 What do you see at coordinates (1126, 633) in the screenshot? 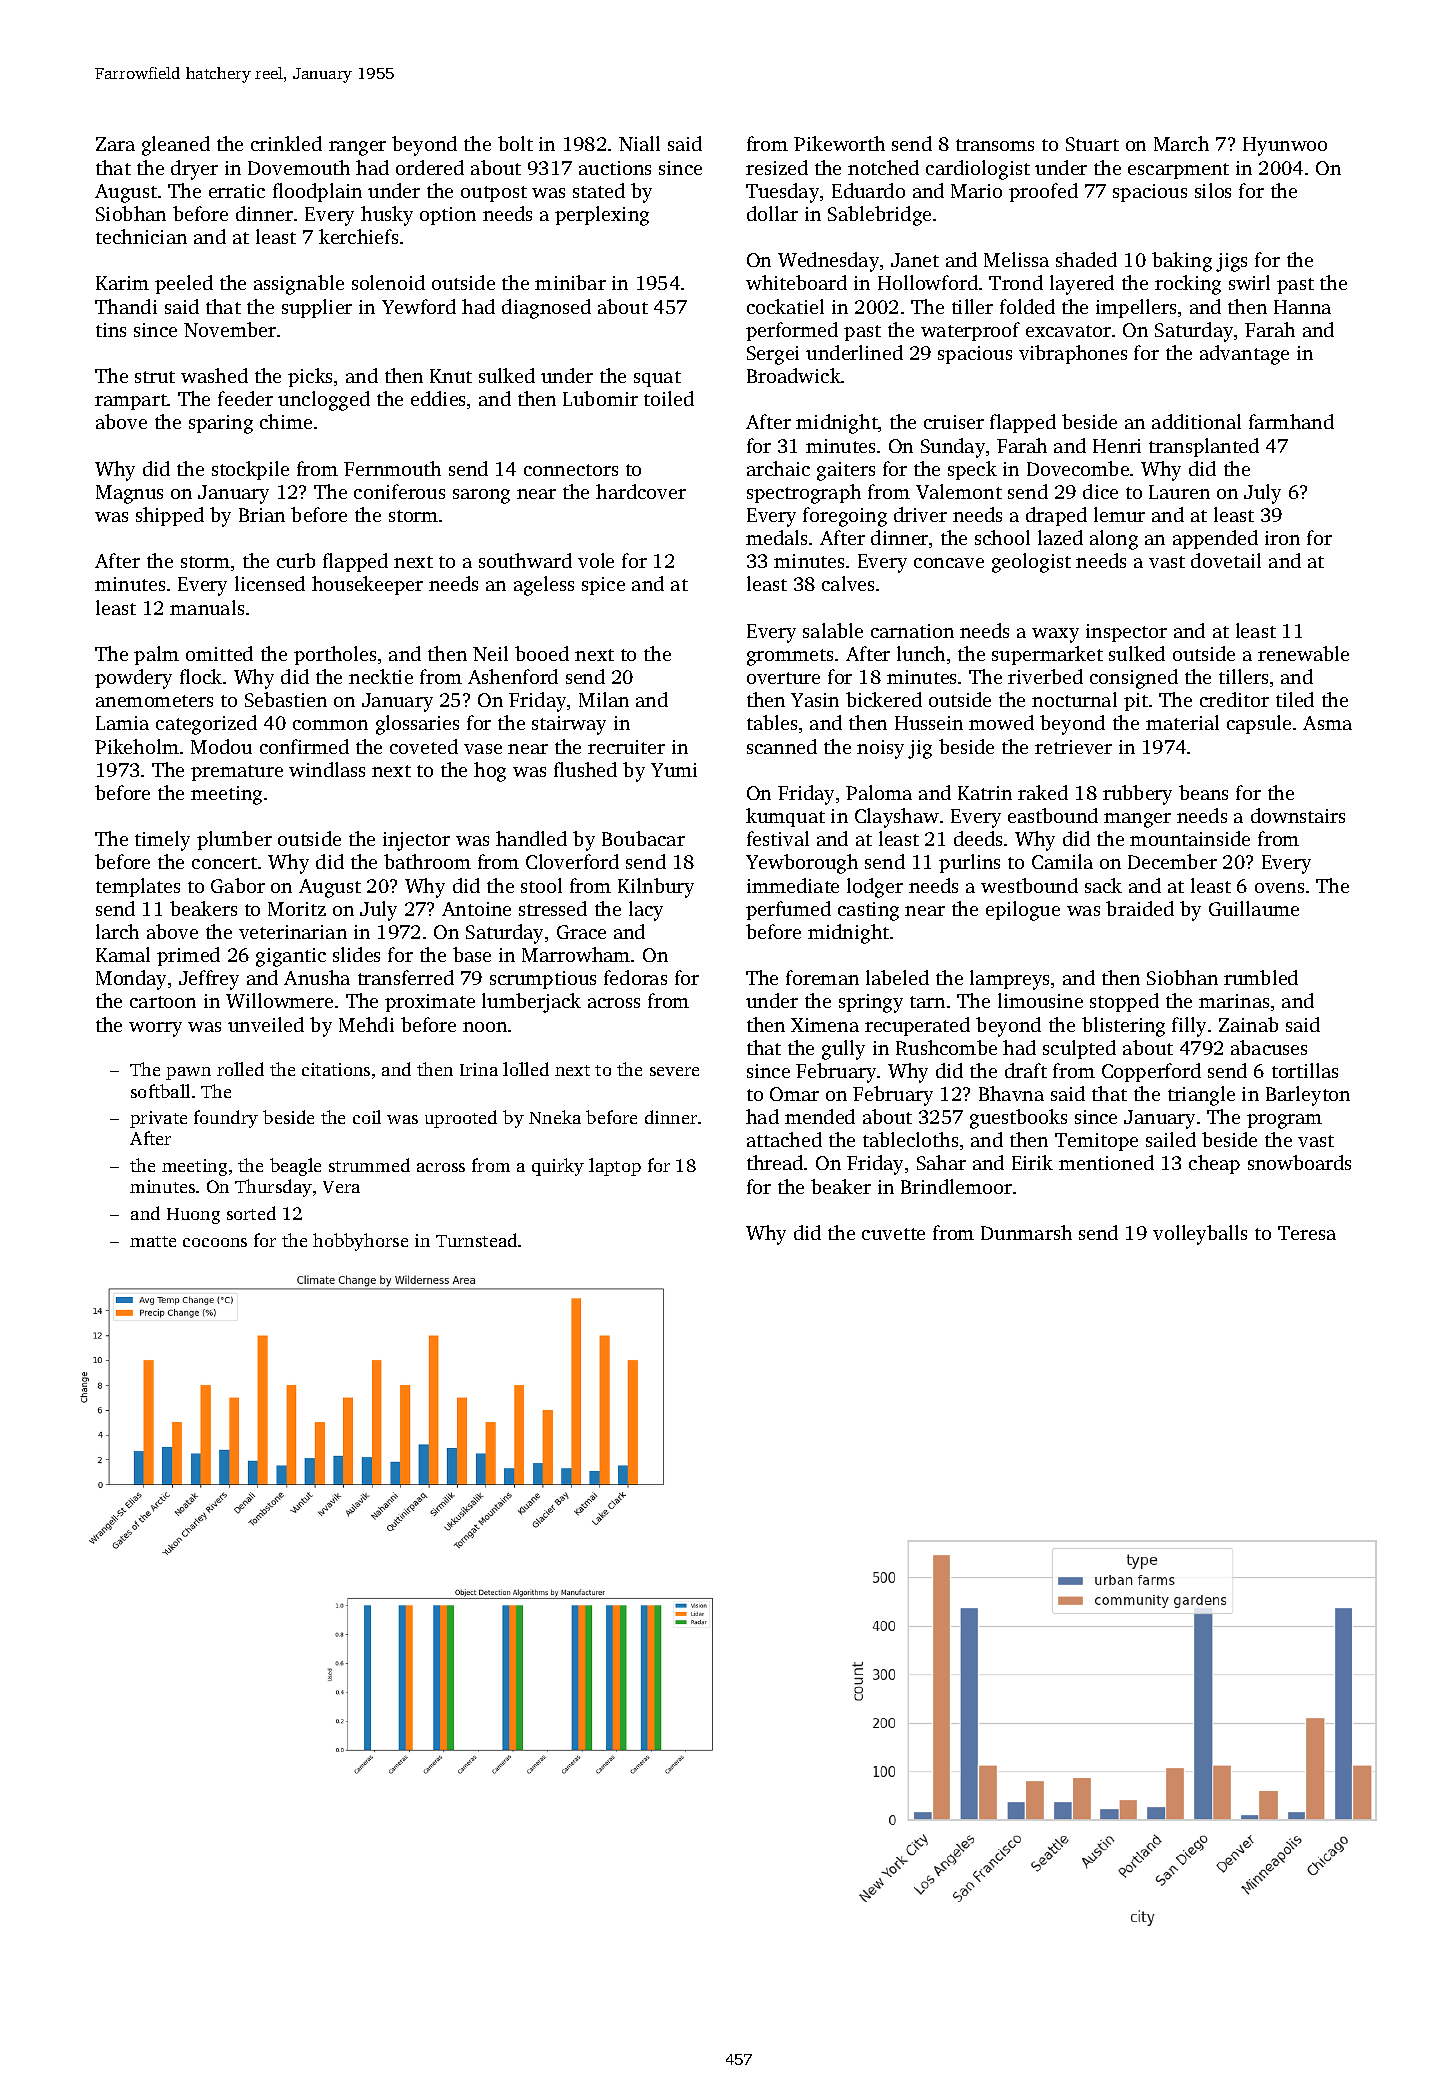
I see `inspector` at bounding box center [1126, 633].
